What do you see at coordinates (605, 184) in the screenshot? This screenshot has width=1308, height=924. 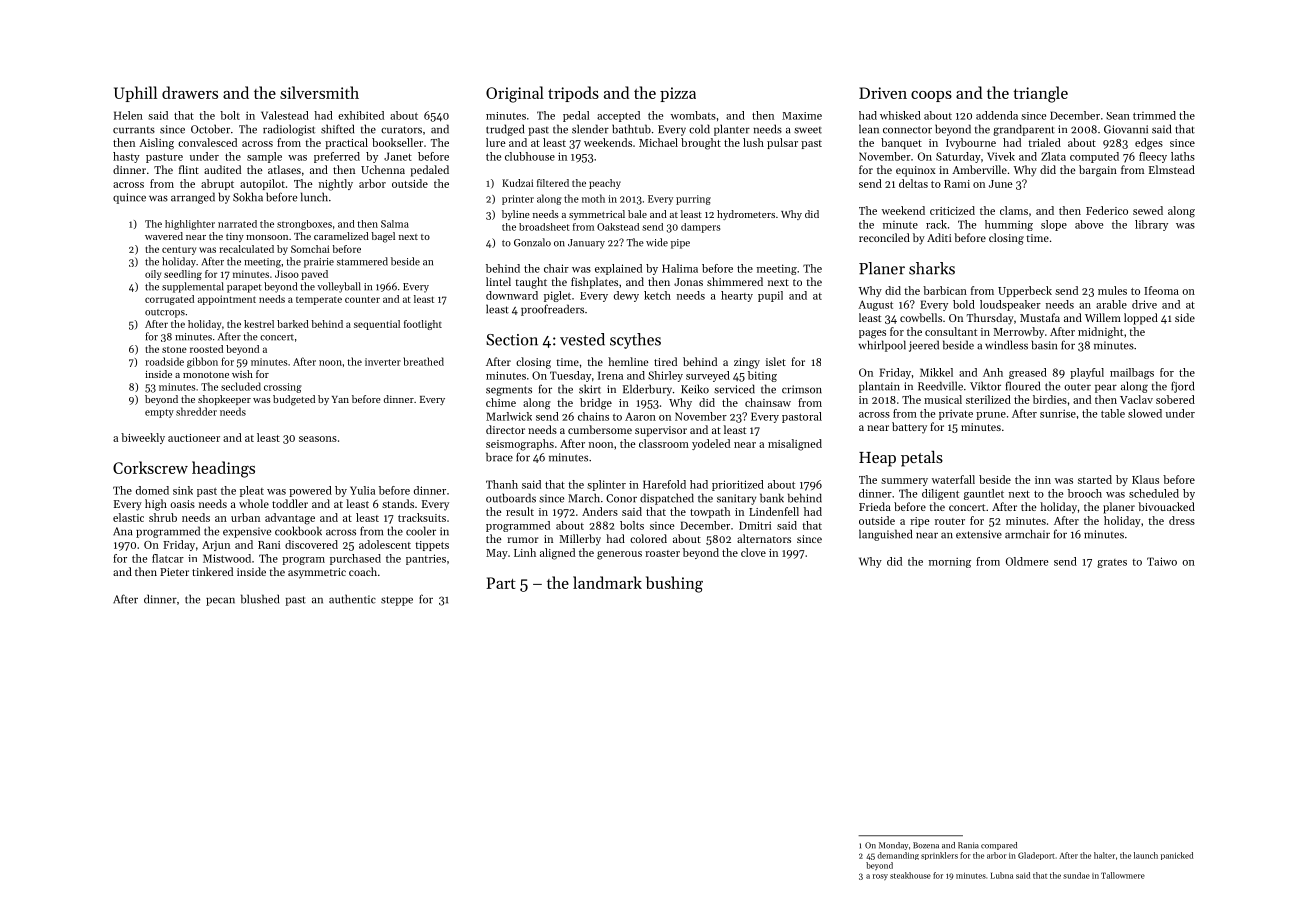 I see `peachy` at bounding box center [605, 184].
